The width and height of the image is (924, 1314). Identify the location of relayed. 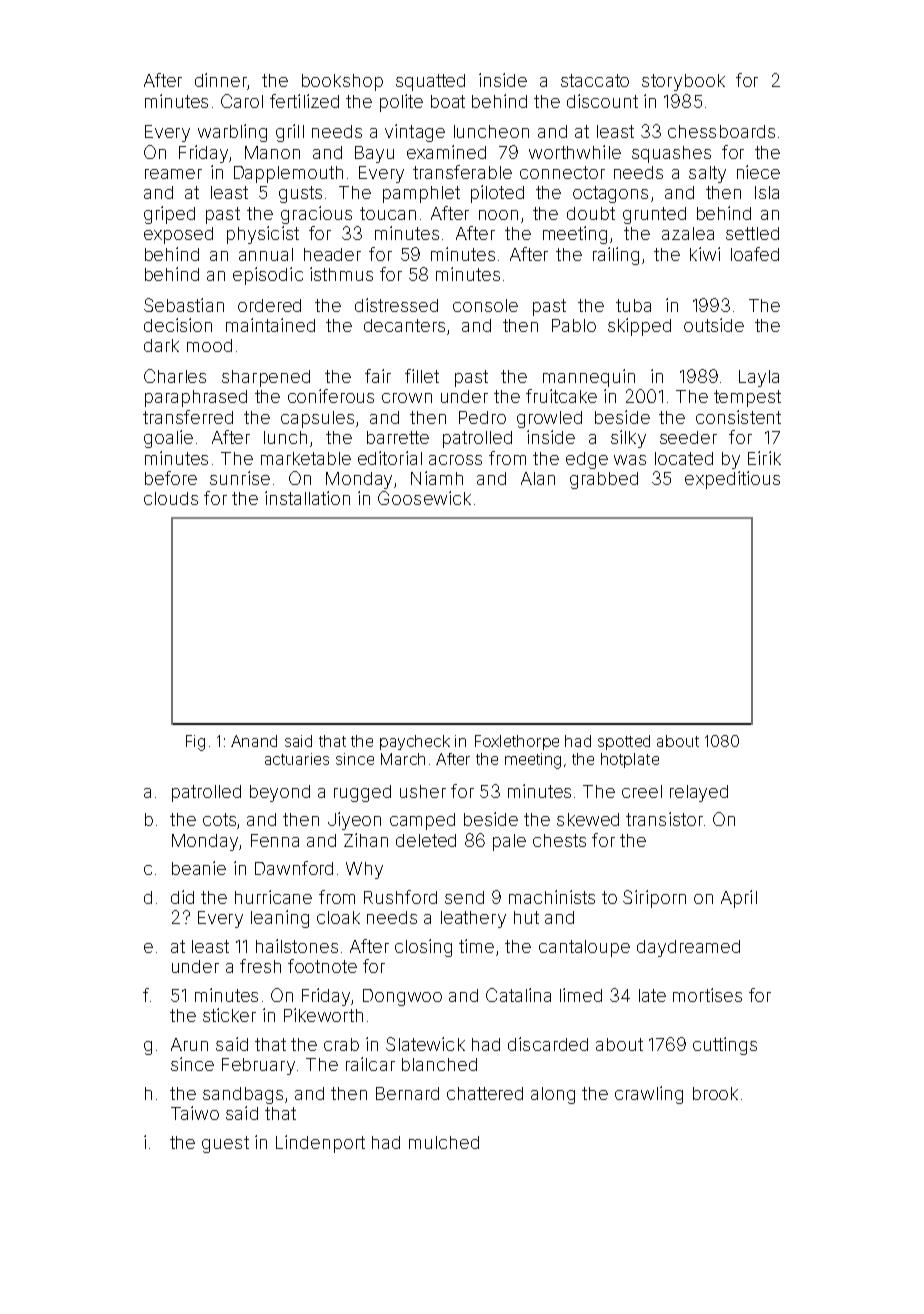
(699, 793).
